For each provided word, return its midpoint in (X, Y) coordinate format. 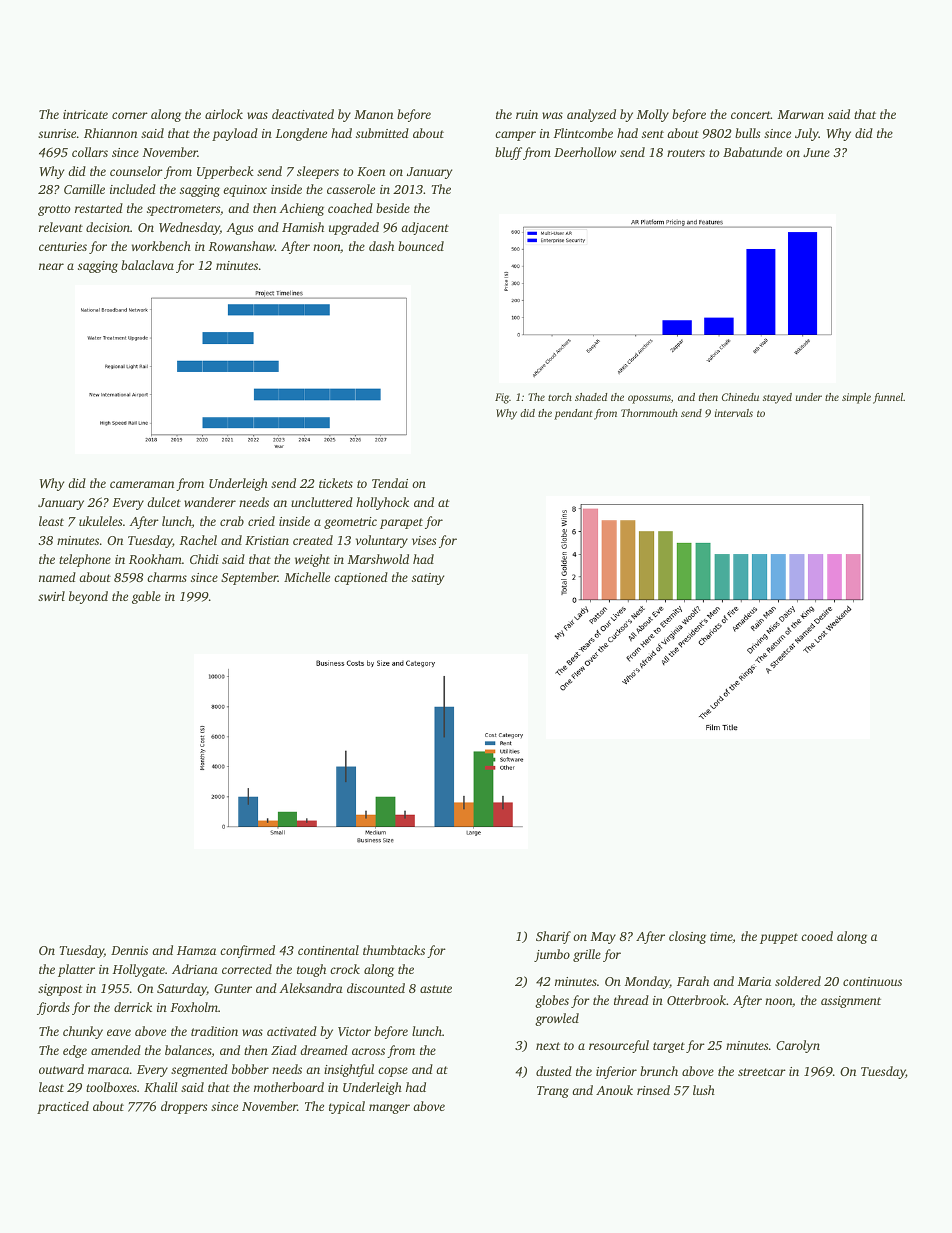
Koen (371, 171)
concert (751, 115)
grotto (54, 210)
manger (389, 1109)
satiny (428, 579)
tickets (336, 483)
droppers (184, 1107)
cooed (817, 936)
